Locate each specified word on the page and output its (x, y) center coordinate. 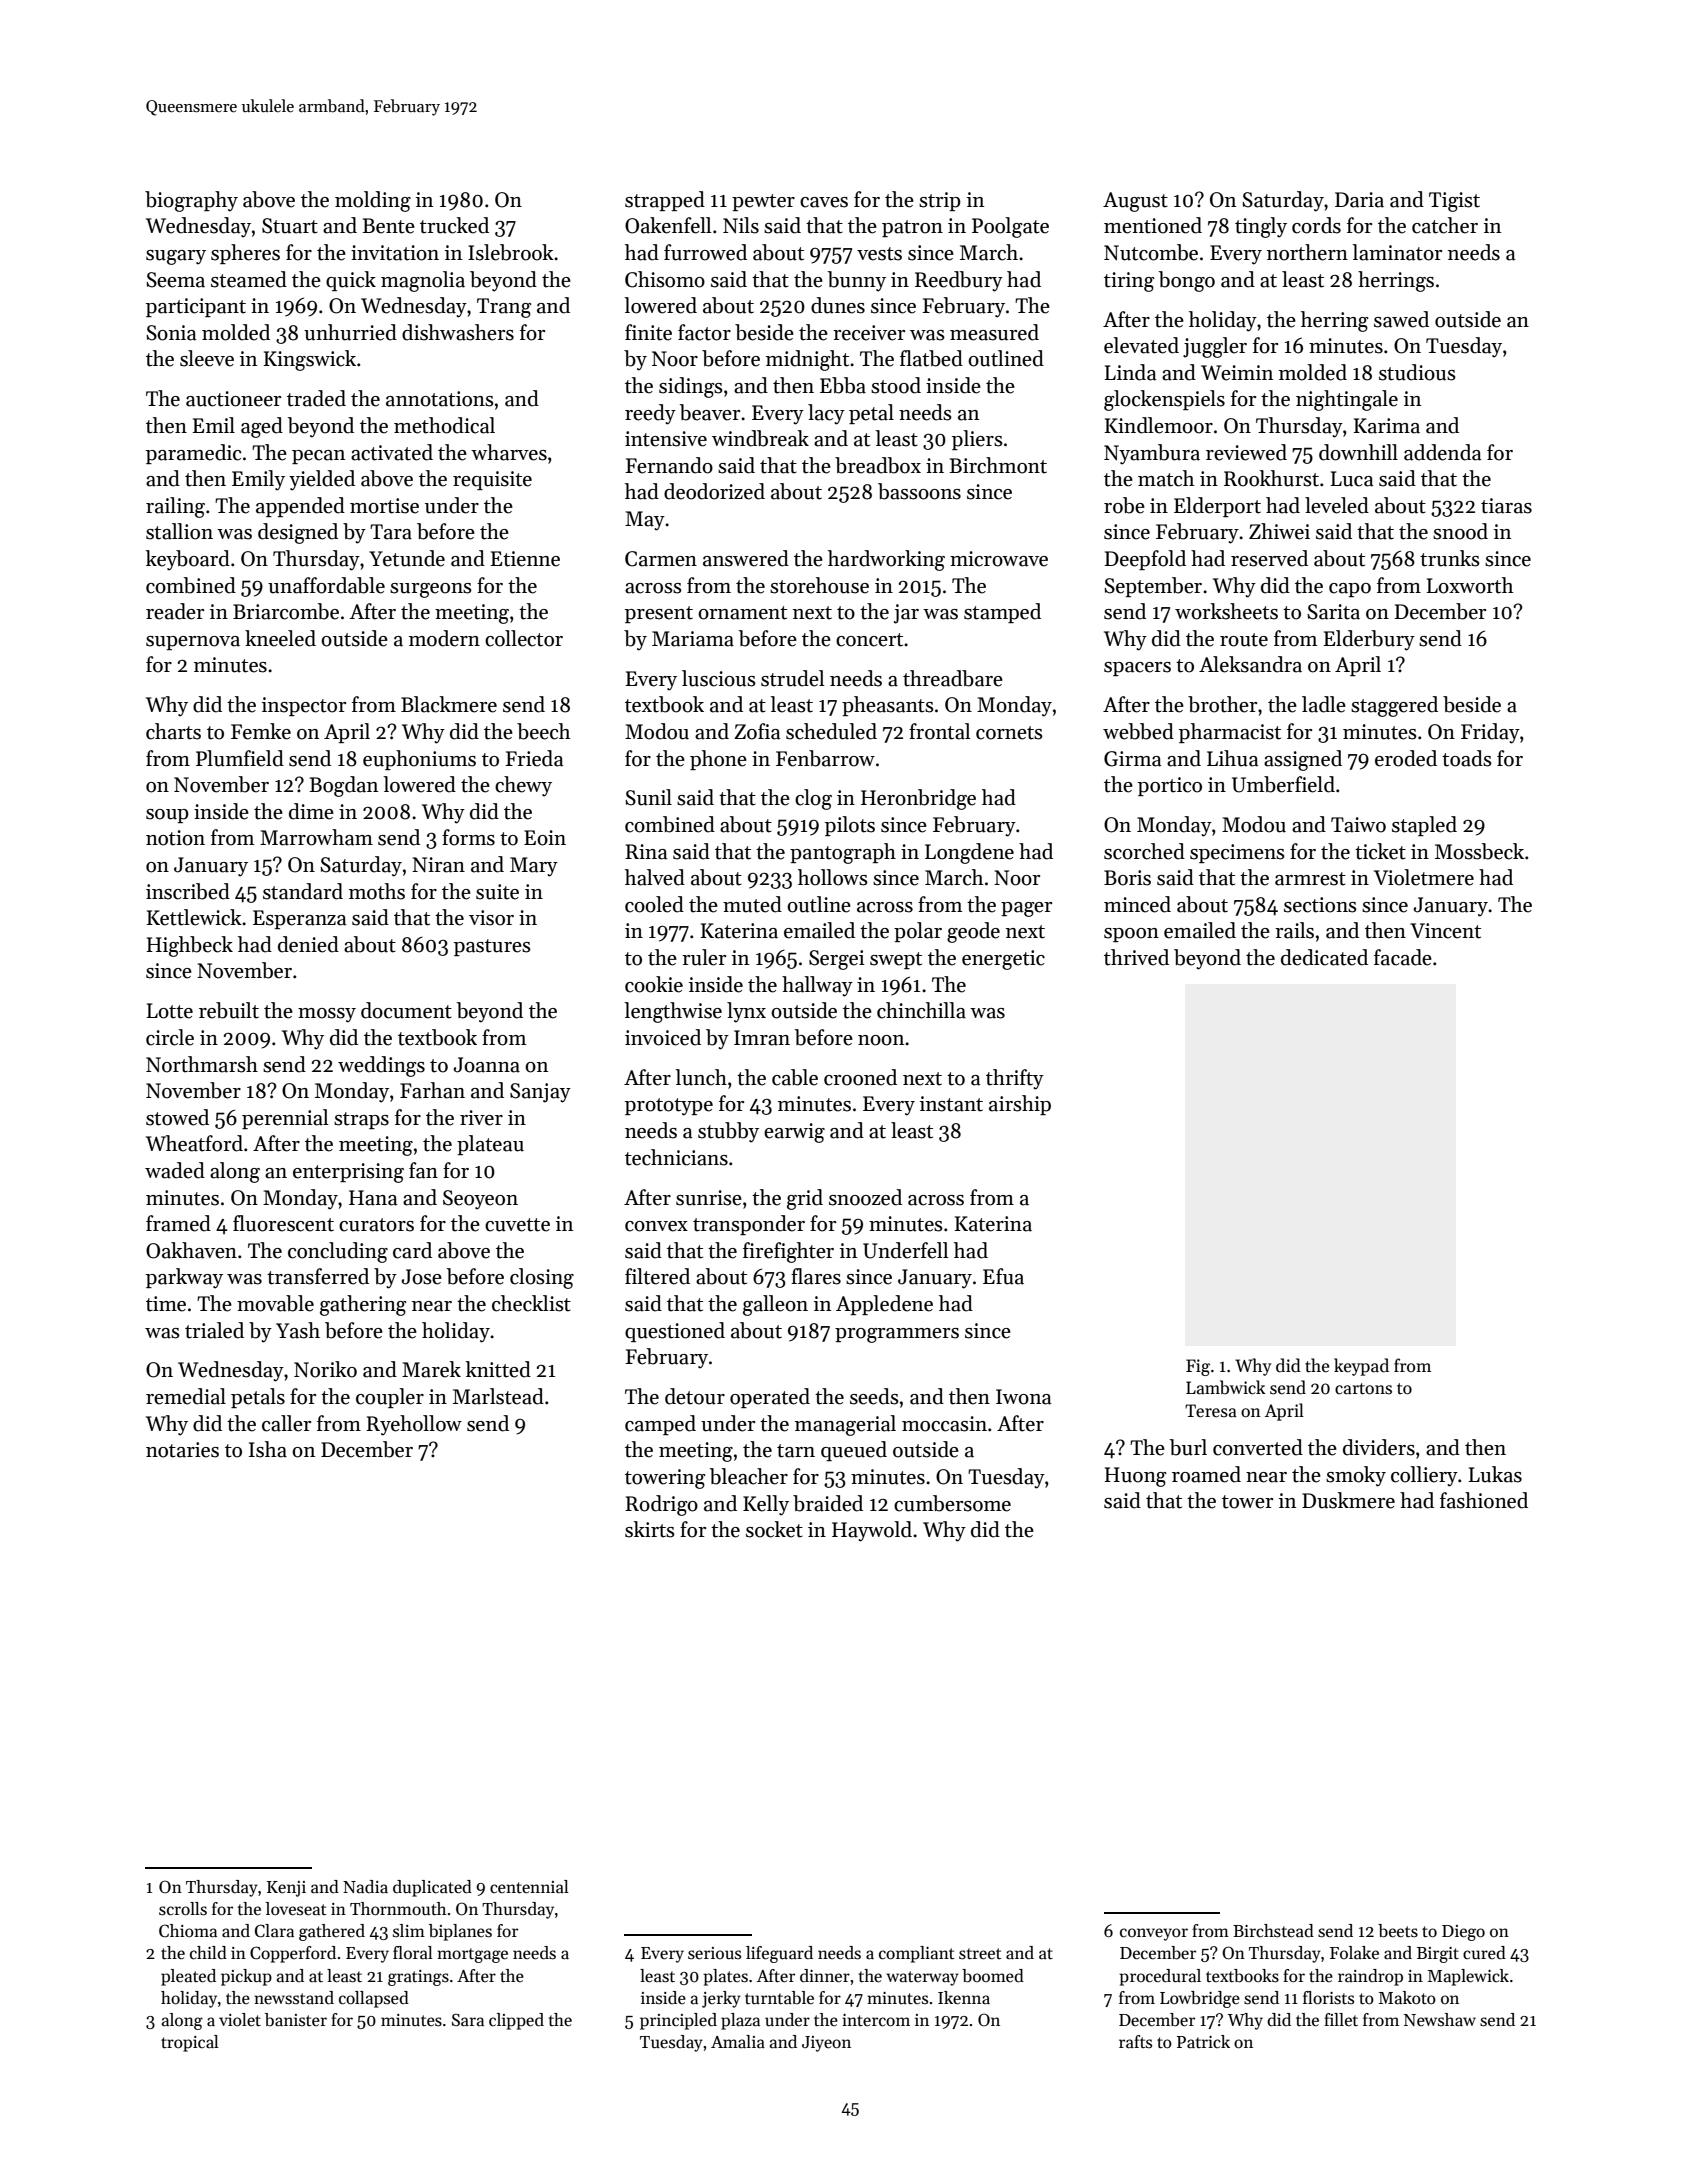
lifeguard (779, 1954)
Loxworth (1470, 585)
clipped (516, 2021)
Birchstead (1273, 1931)
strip (940, 201)
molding (373, 201)
